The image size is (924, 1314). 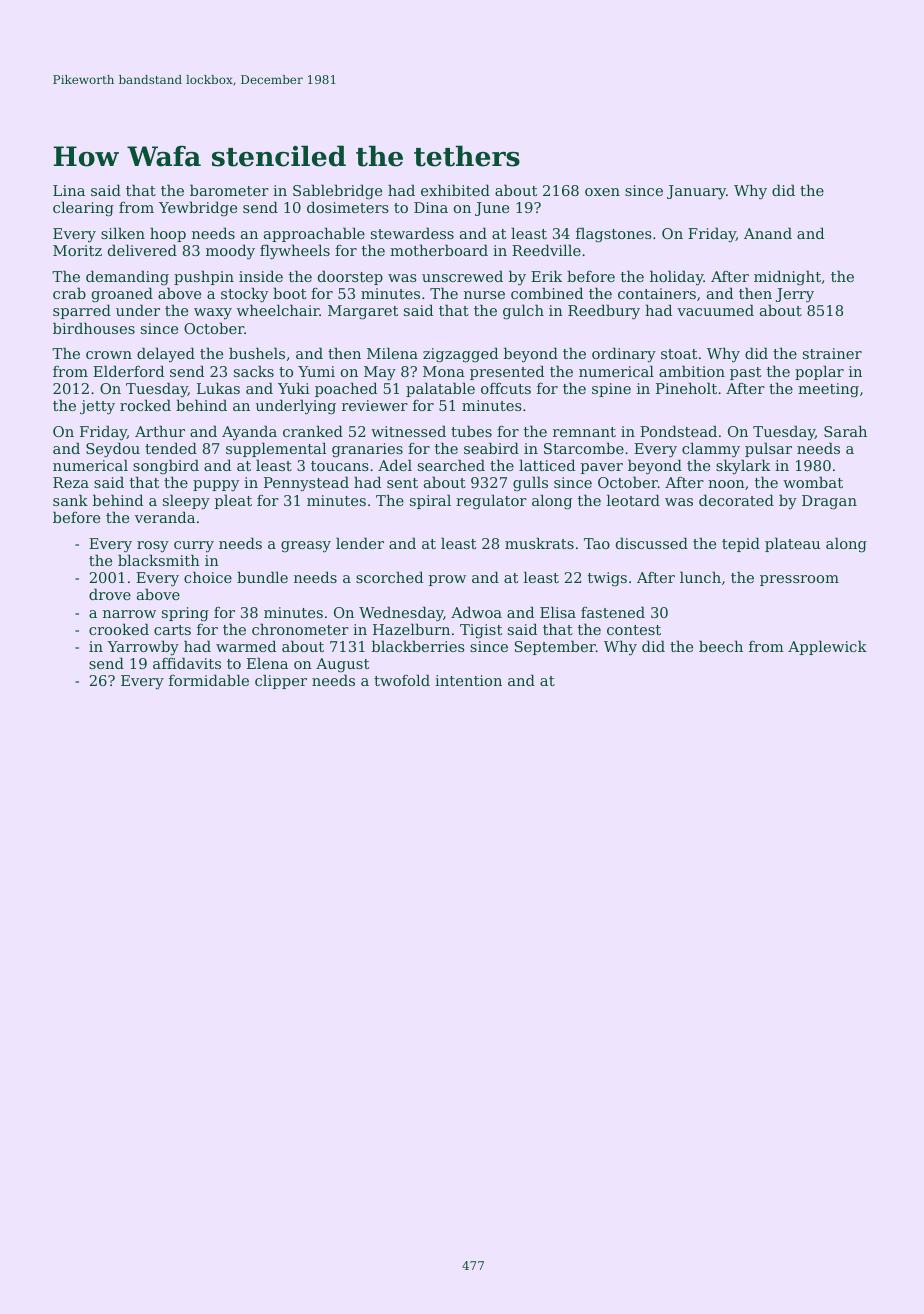 What do you see at coordinates (314, 234) in the screenshot?
I see `approachable` at bounding box center [314, 234].
